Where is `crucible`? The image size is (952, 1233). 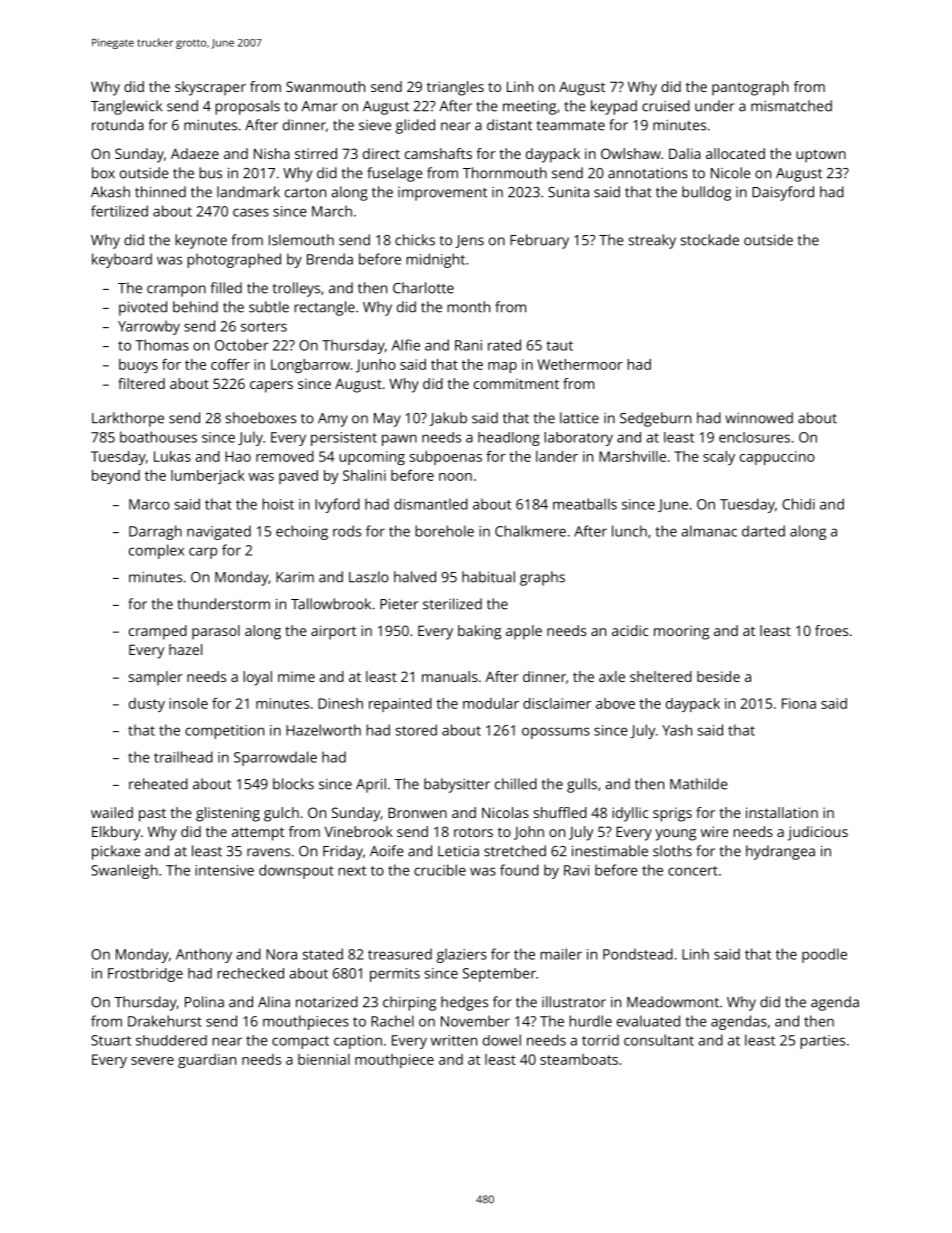
crucible is located at coordinates (440, 870).
